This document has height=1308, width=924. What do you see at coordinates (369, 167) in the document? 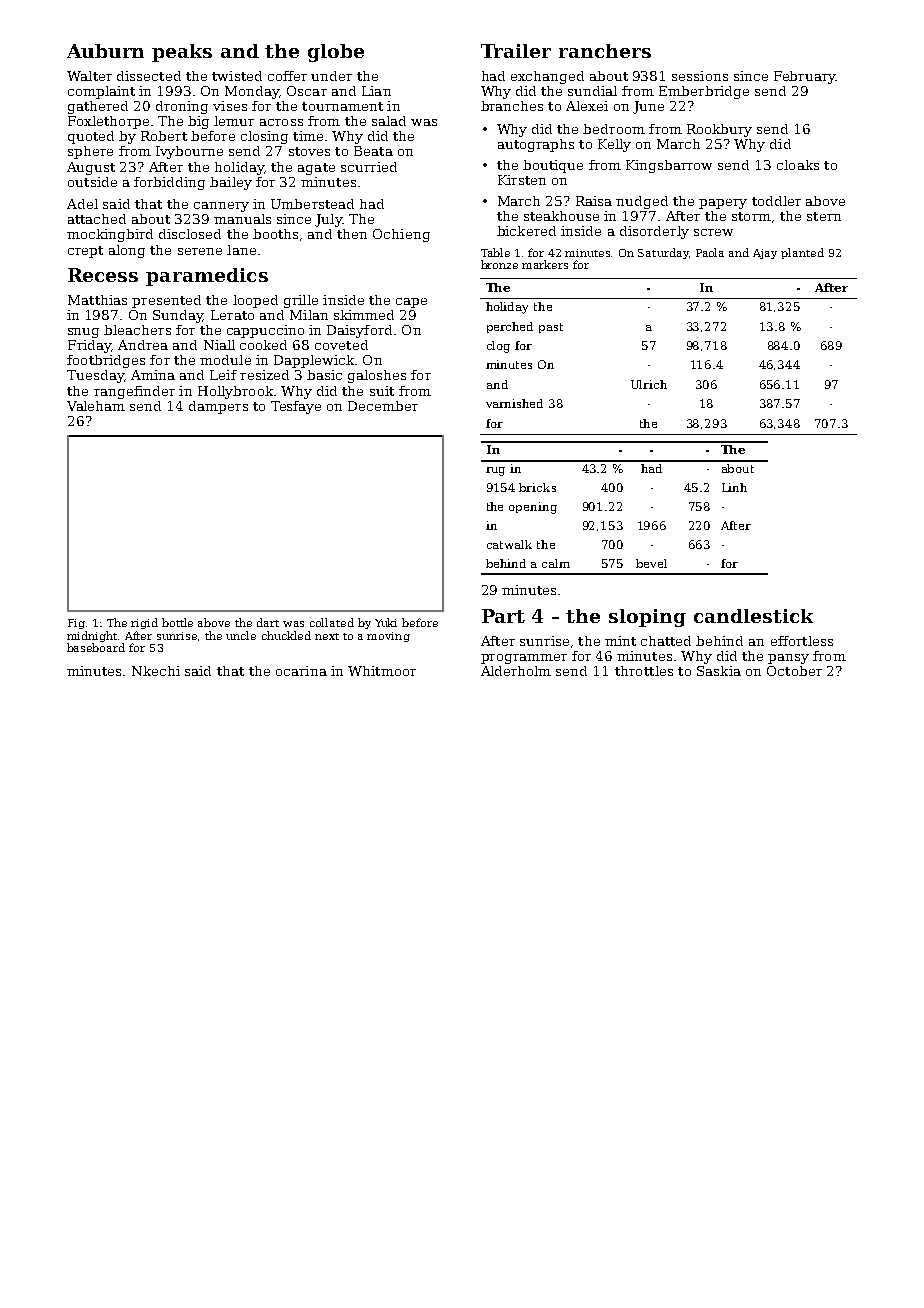
I see `scurried` at bounding box center [369, 167].
